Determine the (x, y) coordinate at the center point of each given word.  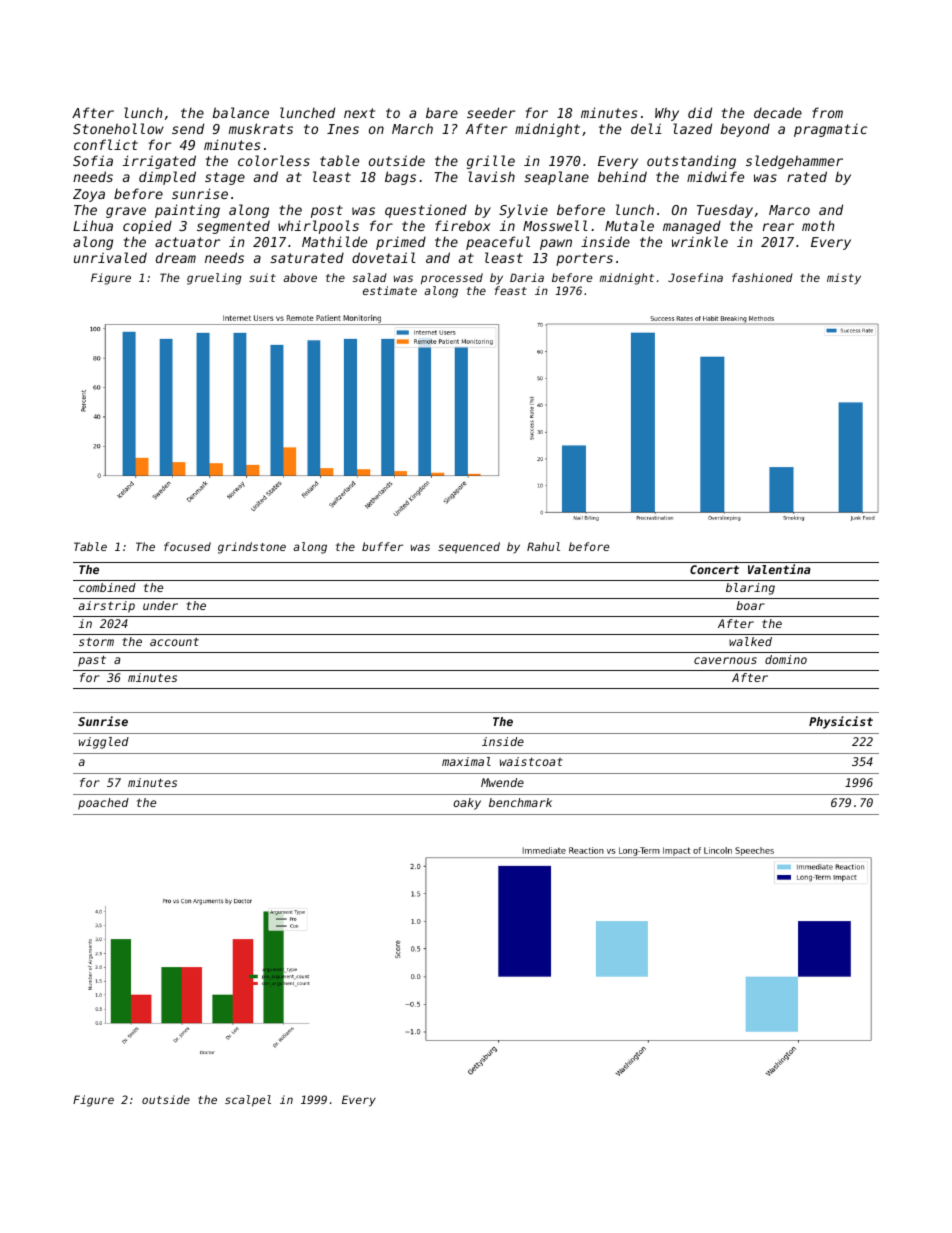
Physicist (841, 722)
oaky (467, 804)
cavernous (725, 660)
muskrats (261, 128)
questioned (426, 211)
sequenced (469, 548)
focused (187, 546)
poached (103, 804)
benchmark (520, 802)
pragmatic (830, 130)
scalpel (248, 1101)
